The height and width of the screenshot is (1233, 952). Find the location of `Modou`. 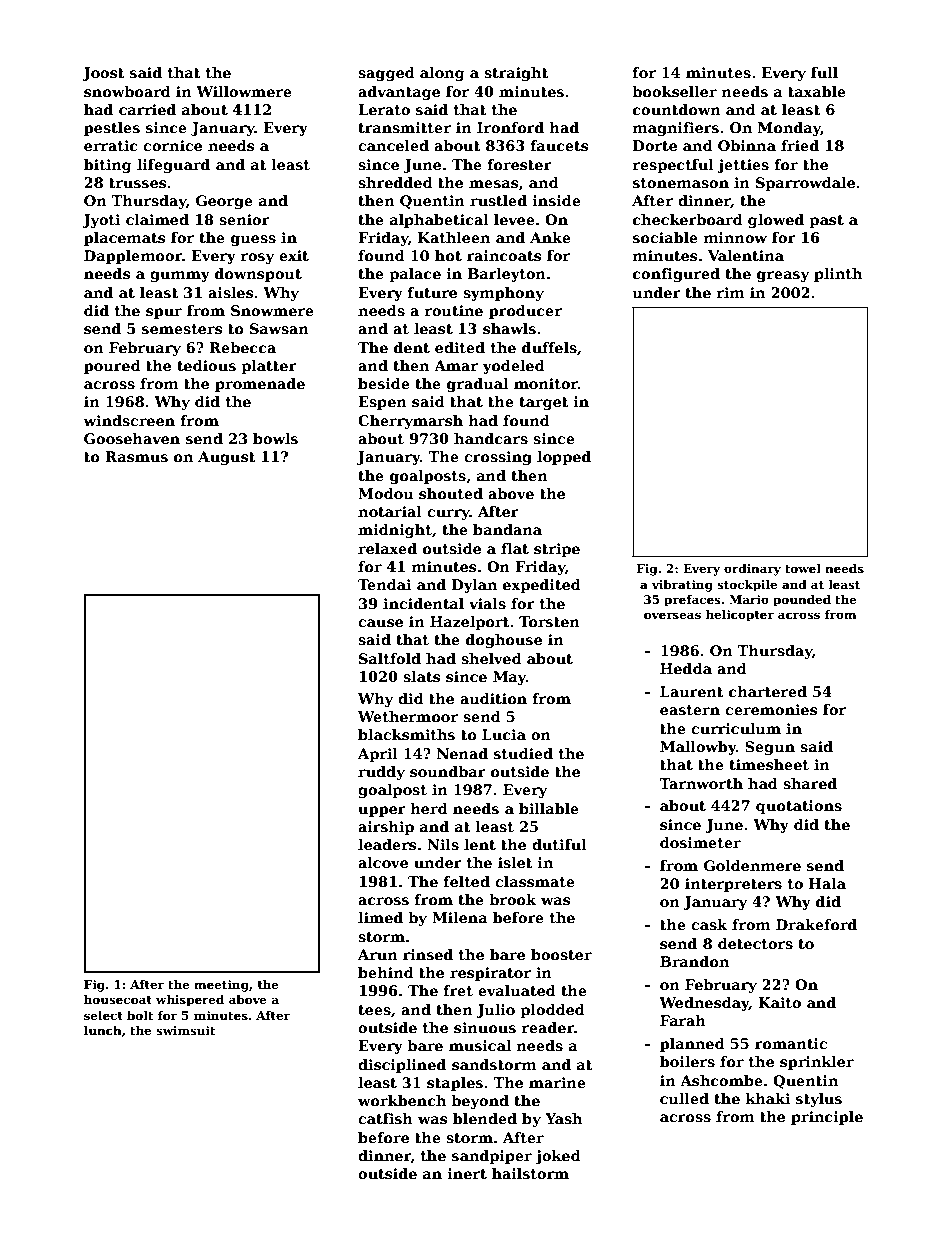

Modou is located at coordinates (386, 493).
